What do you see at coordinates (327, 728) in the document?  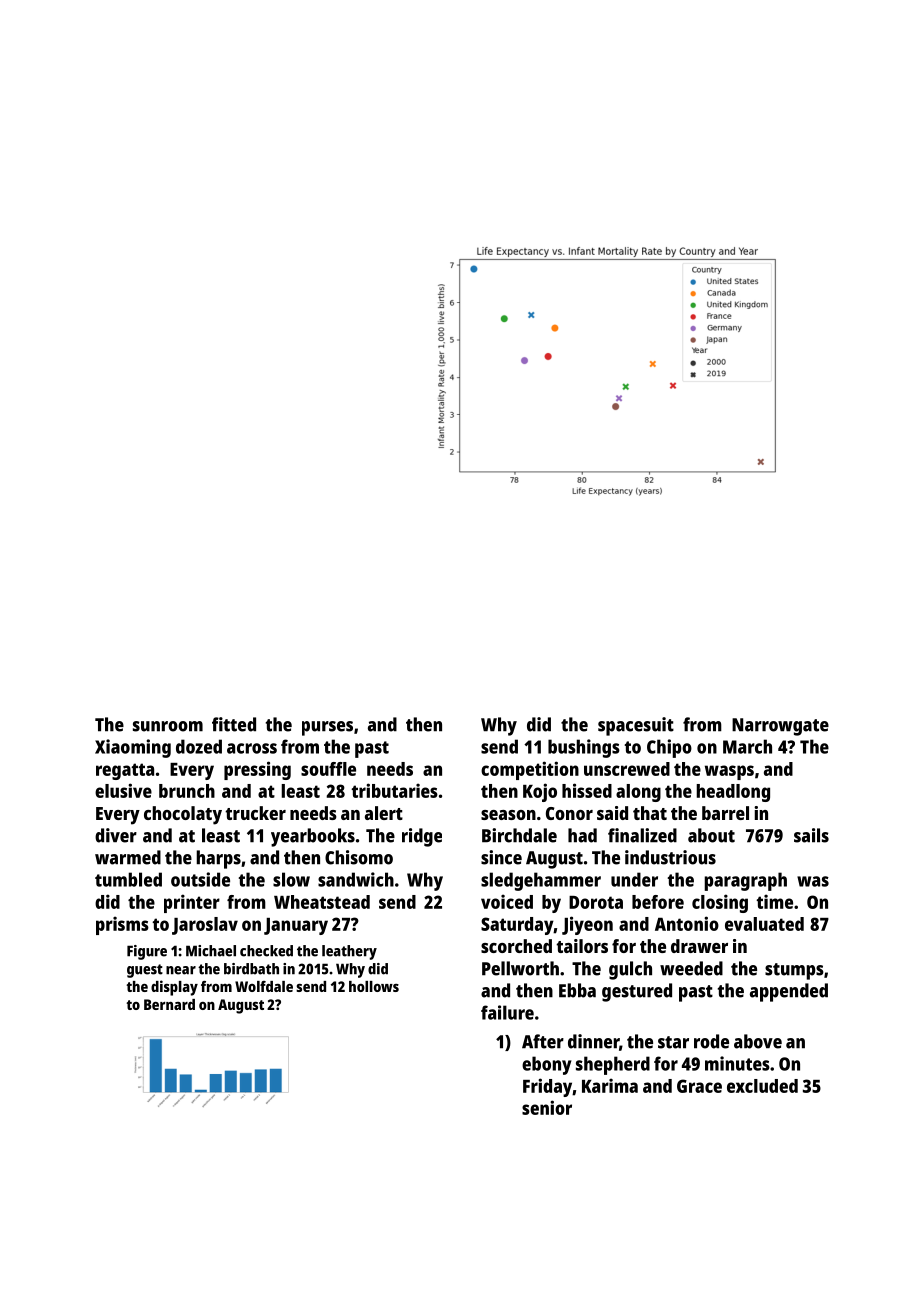 I see `purses` at bounding box center [327, 728].
